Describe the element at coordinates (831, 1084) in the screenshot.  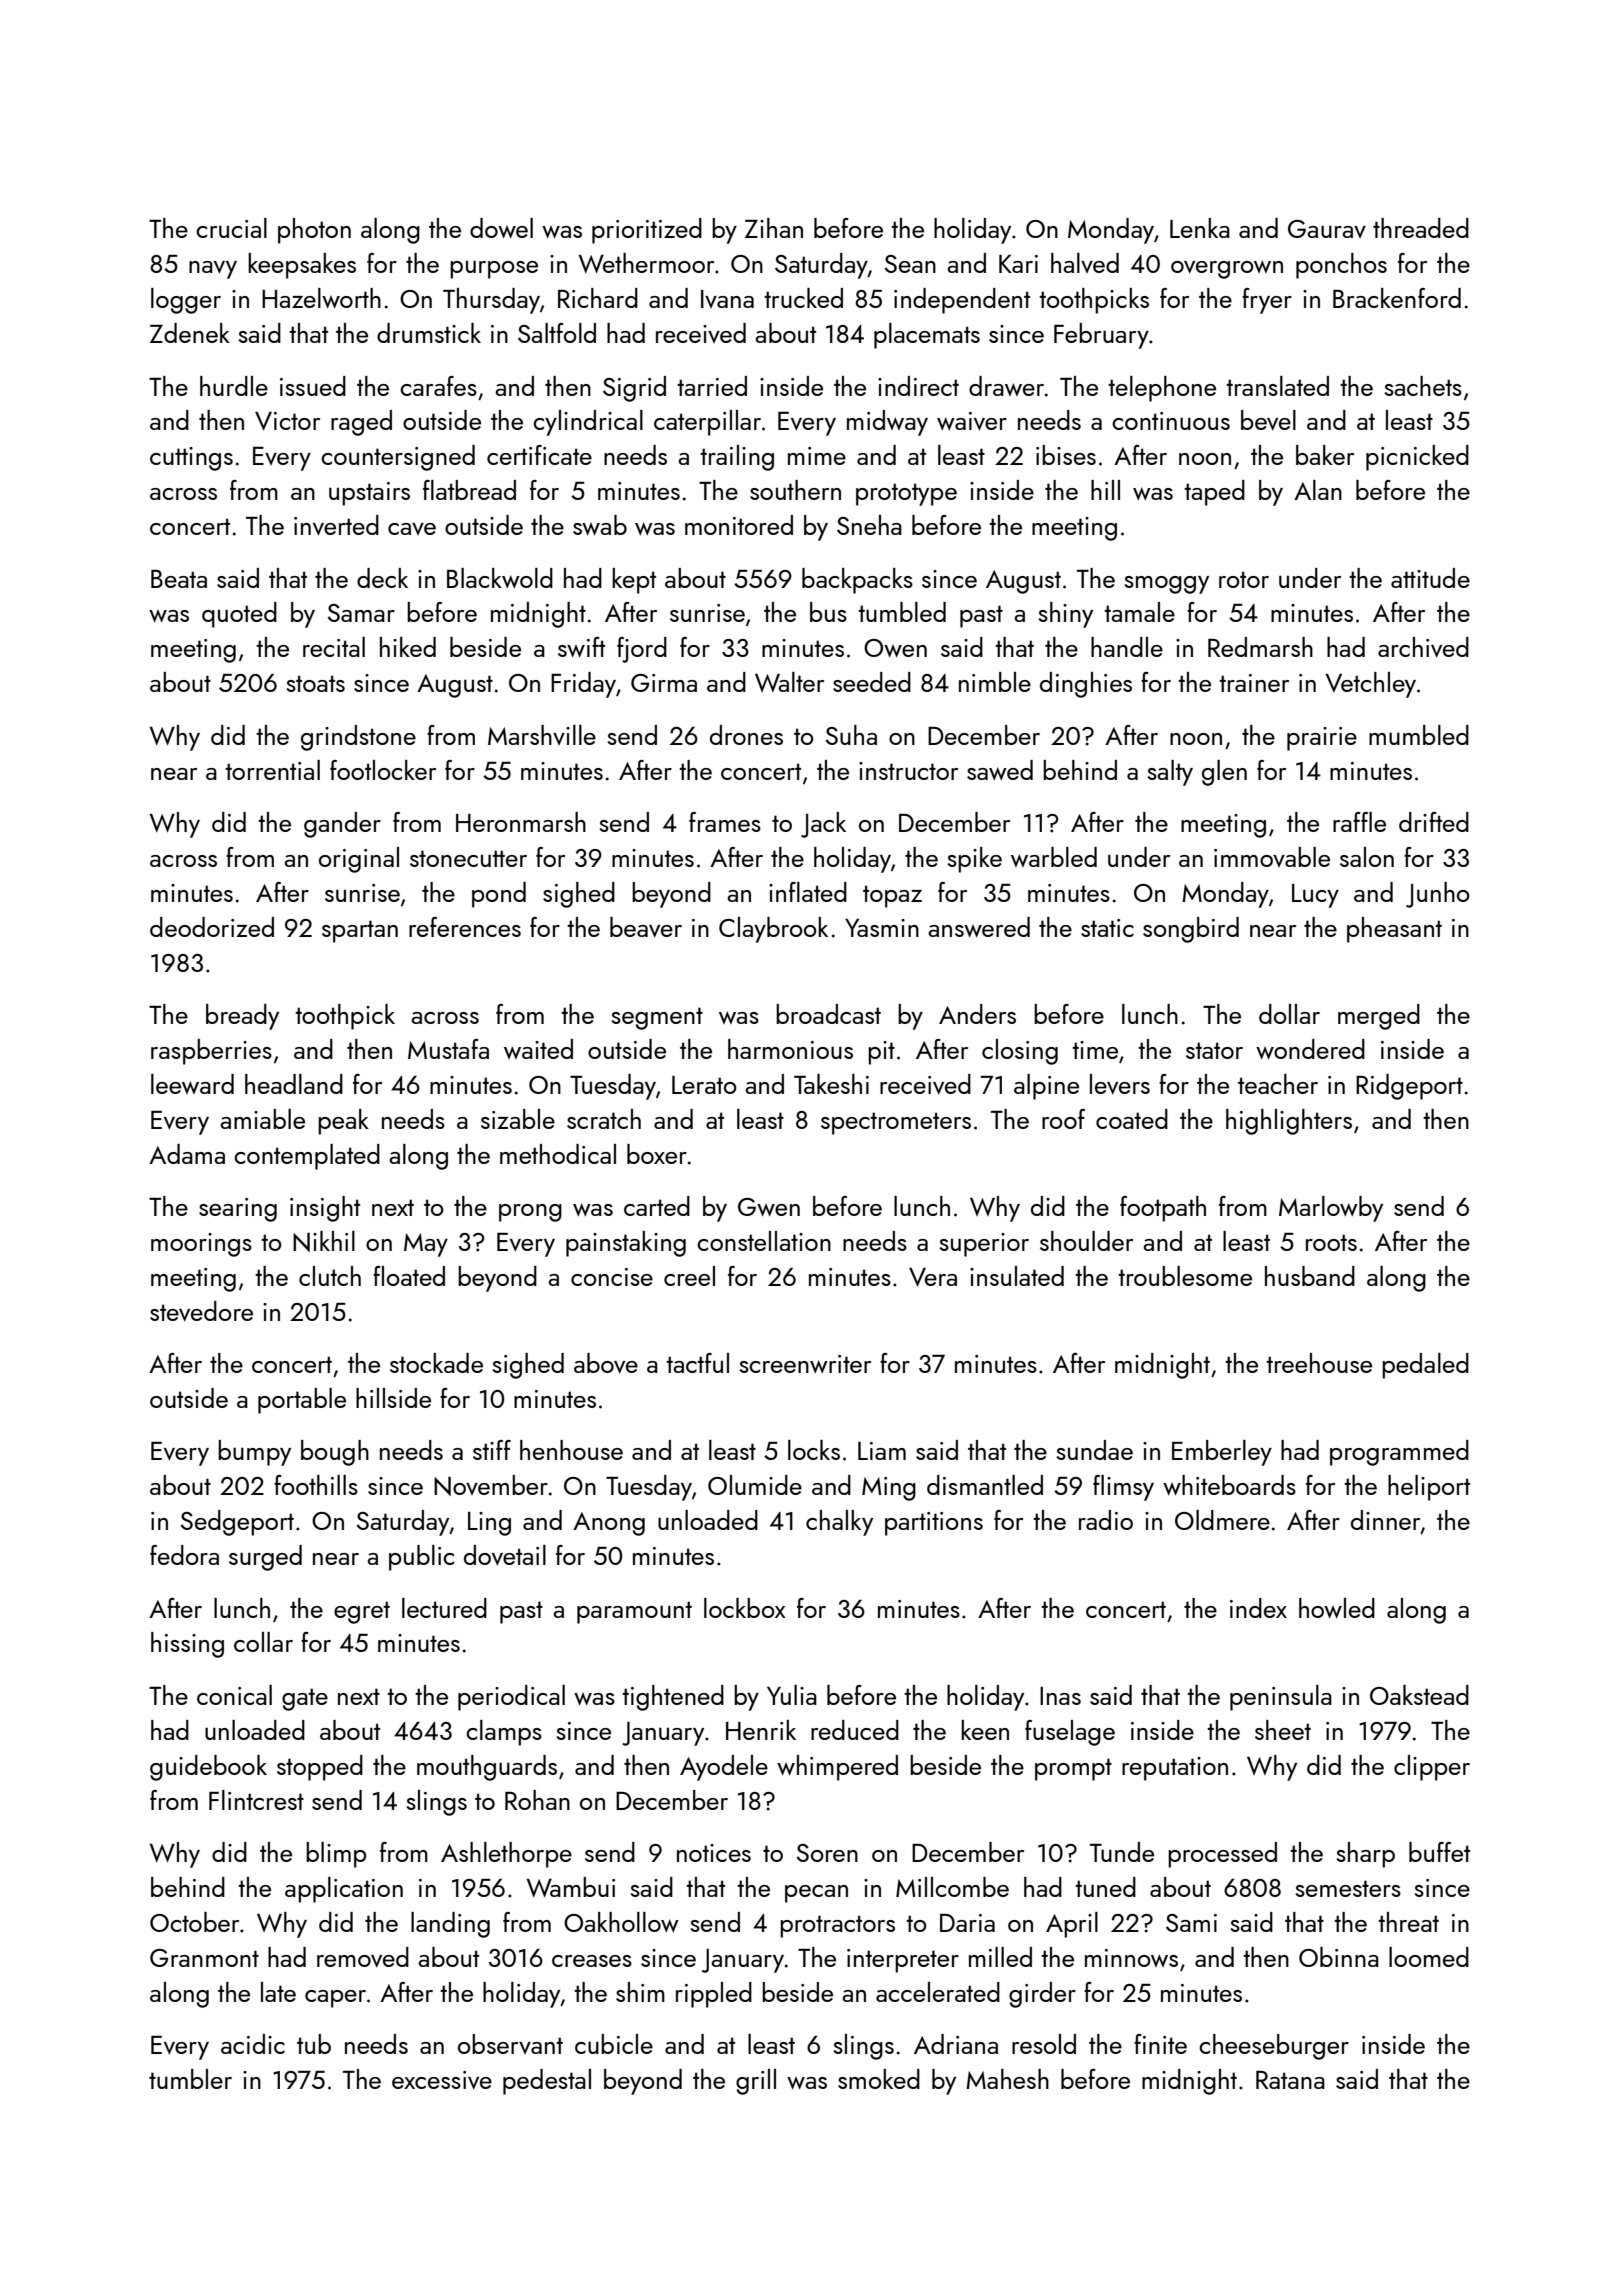
I see `Takeshi` at that location.
